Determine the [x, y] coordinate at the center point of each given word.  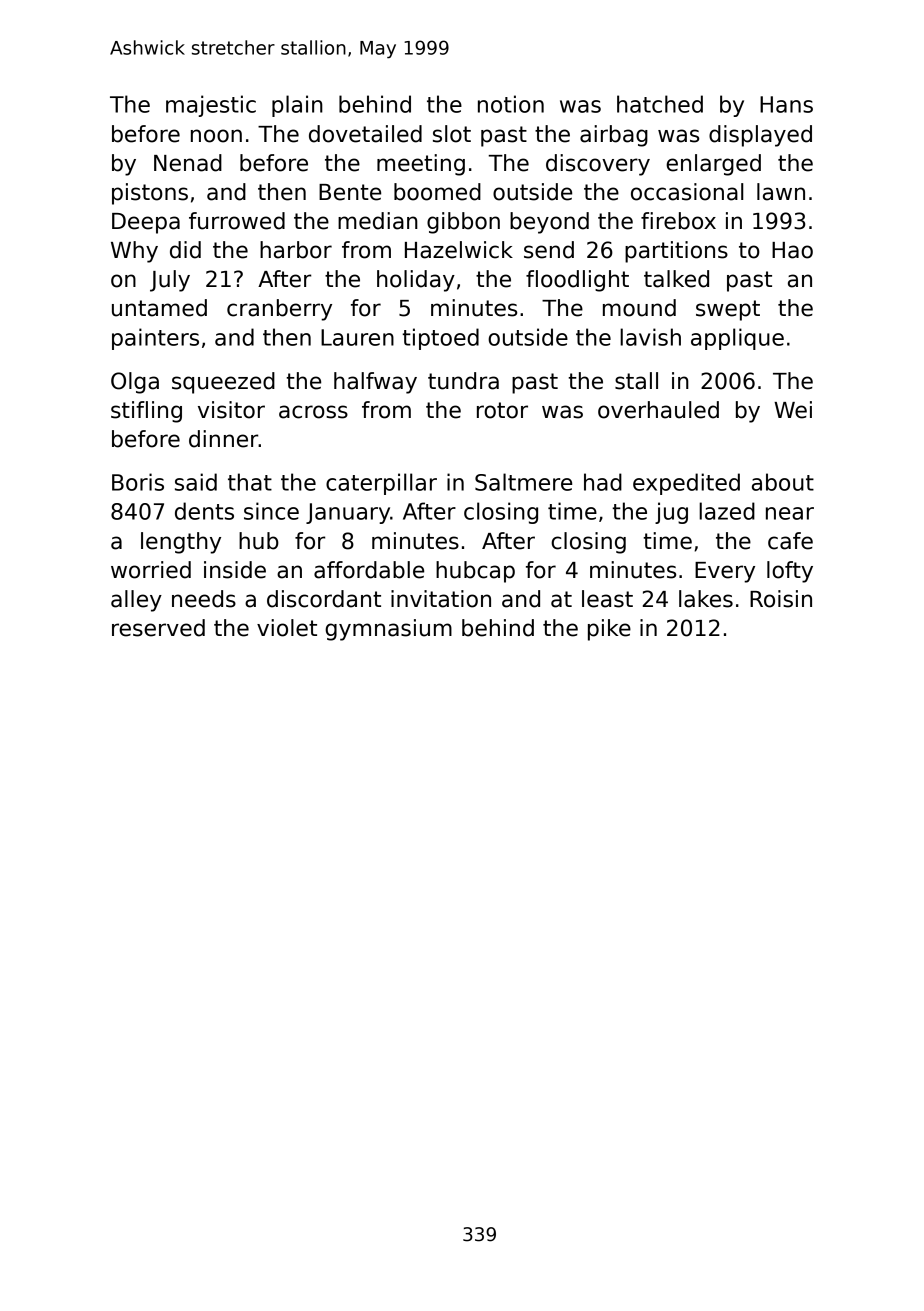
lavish [650, 337]
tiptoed [440, 339]
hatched [660, 104]
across [313, 412]
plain [297, 106]
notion [511, 104]
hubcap [475, 572]
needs [204, 599]
